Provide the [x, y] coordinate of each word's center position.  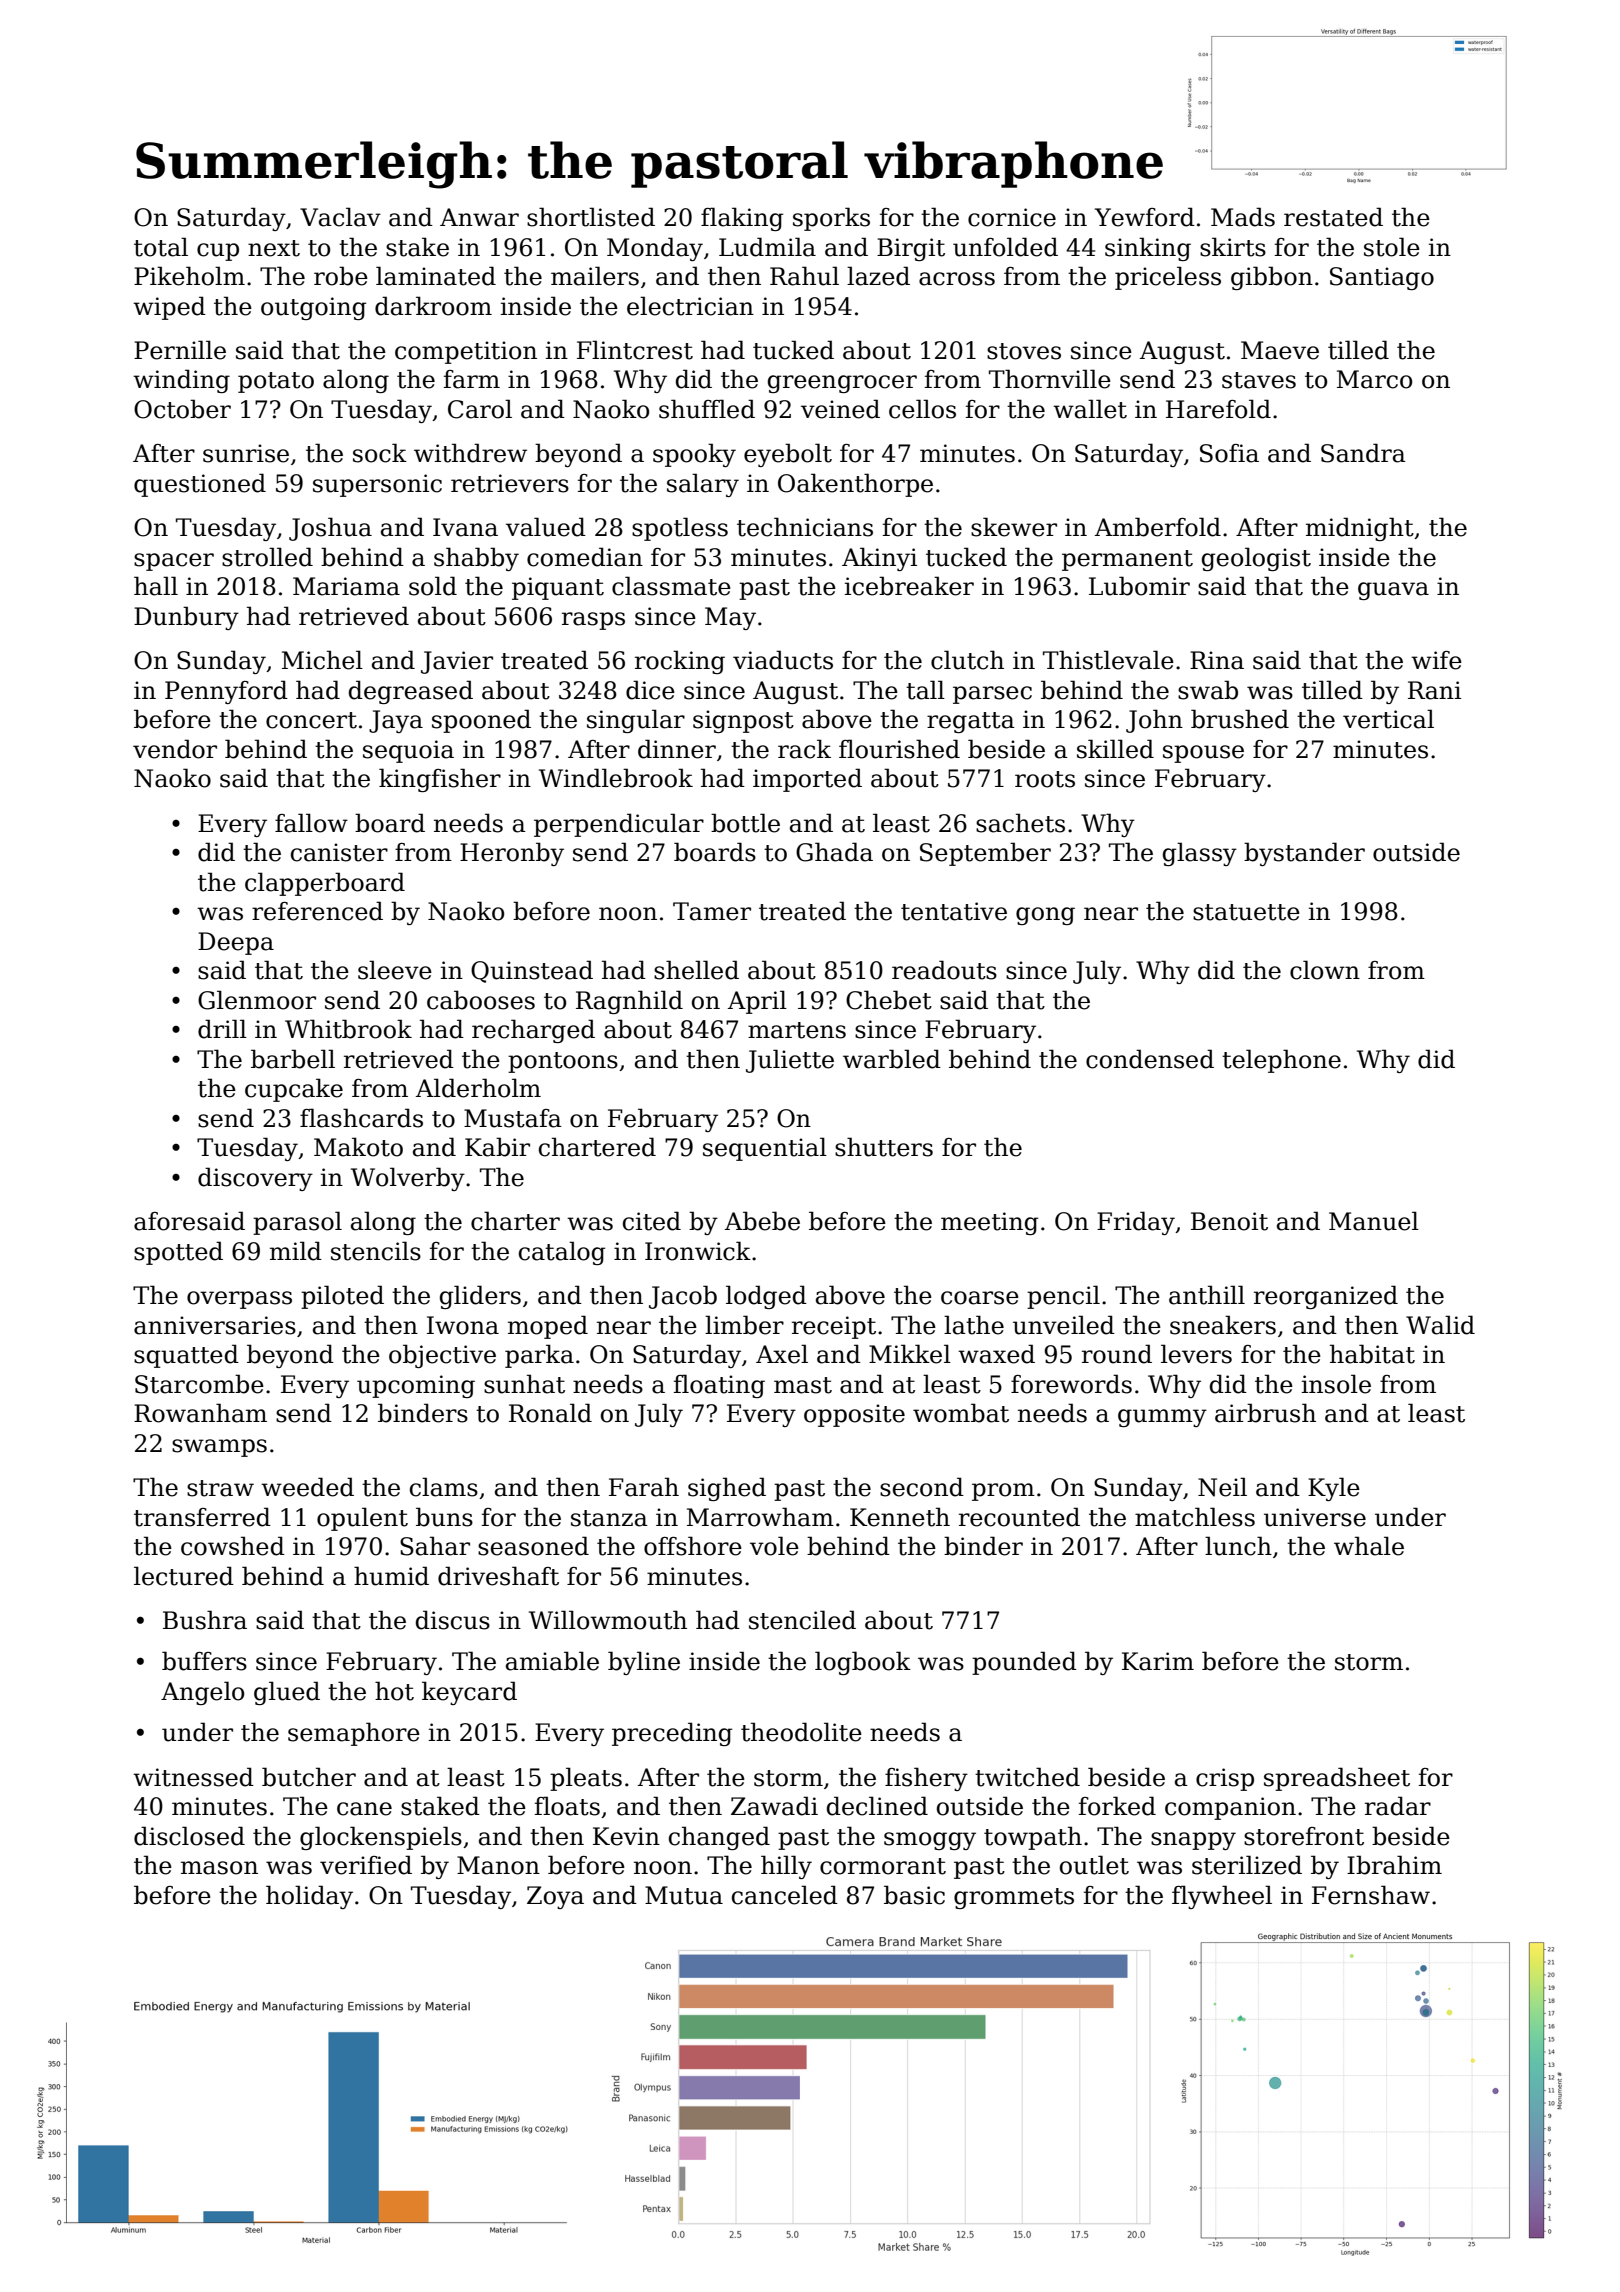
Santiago [1382, 278]
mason [219, 1868]
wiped [169, 308]
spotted [178, 1253]
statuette [1246, 912]
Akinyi [879, 559]
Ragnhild [629, 1002]
